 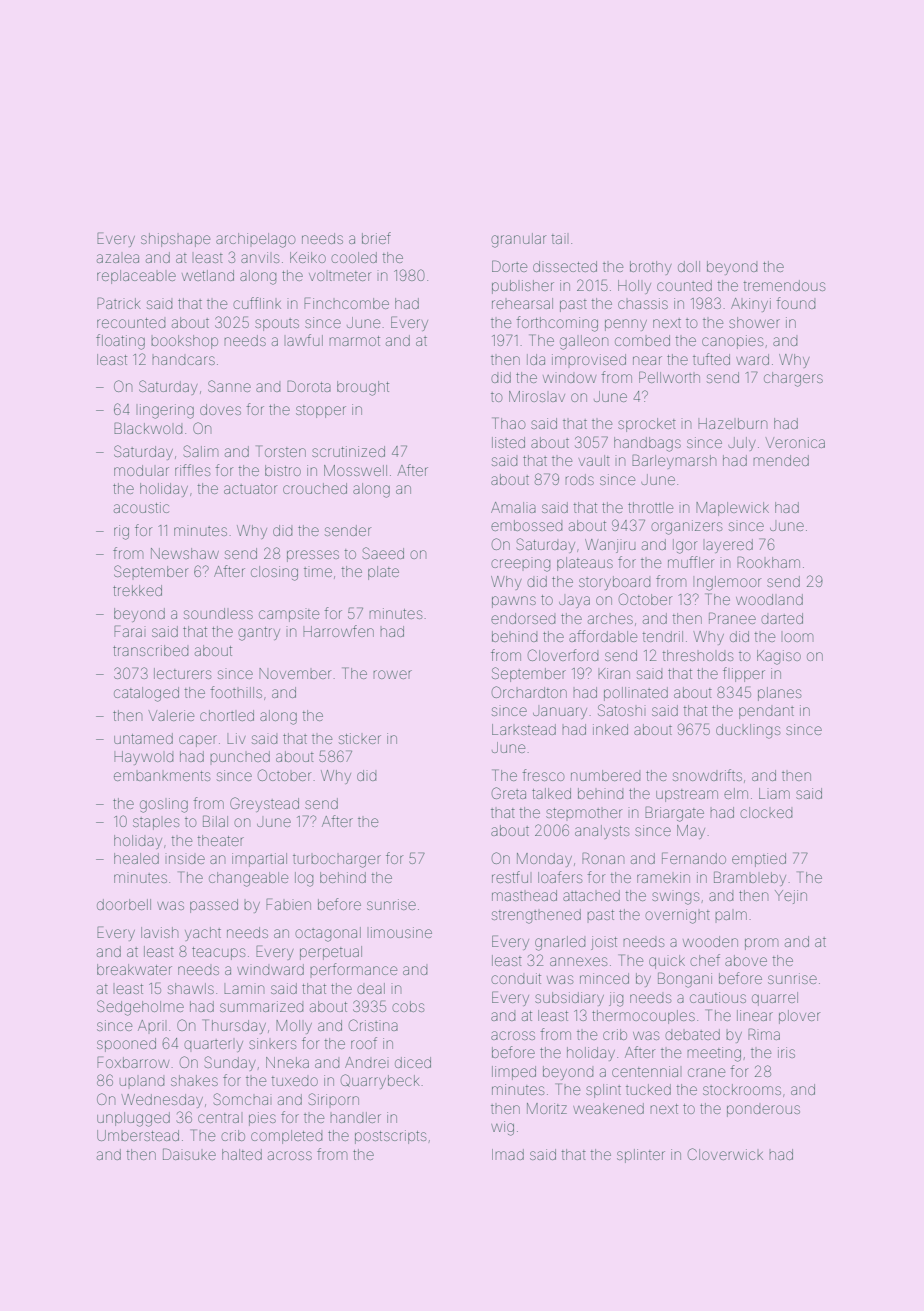 What do you see at coordinates (141, 470) in the screenshot?
I see `modular` at bounding box center [141, 470].
